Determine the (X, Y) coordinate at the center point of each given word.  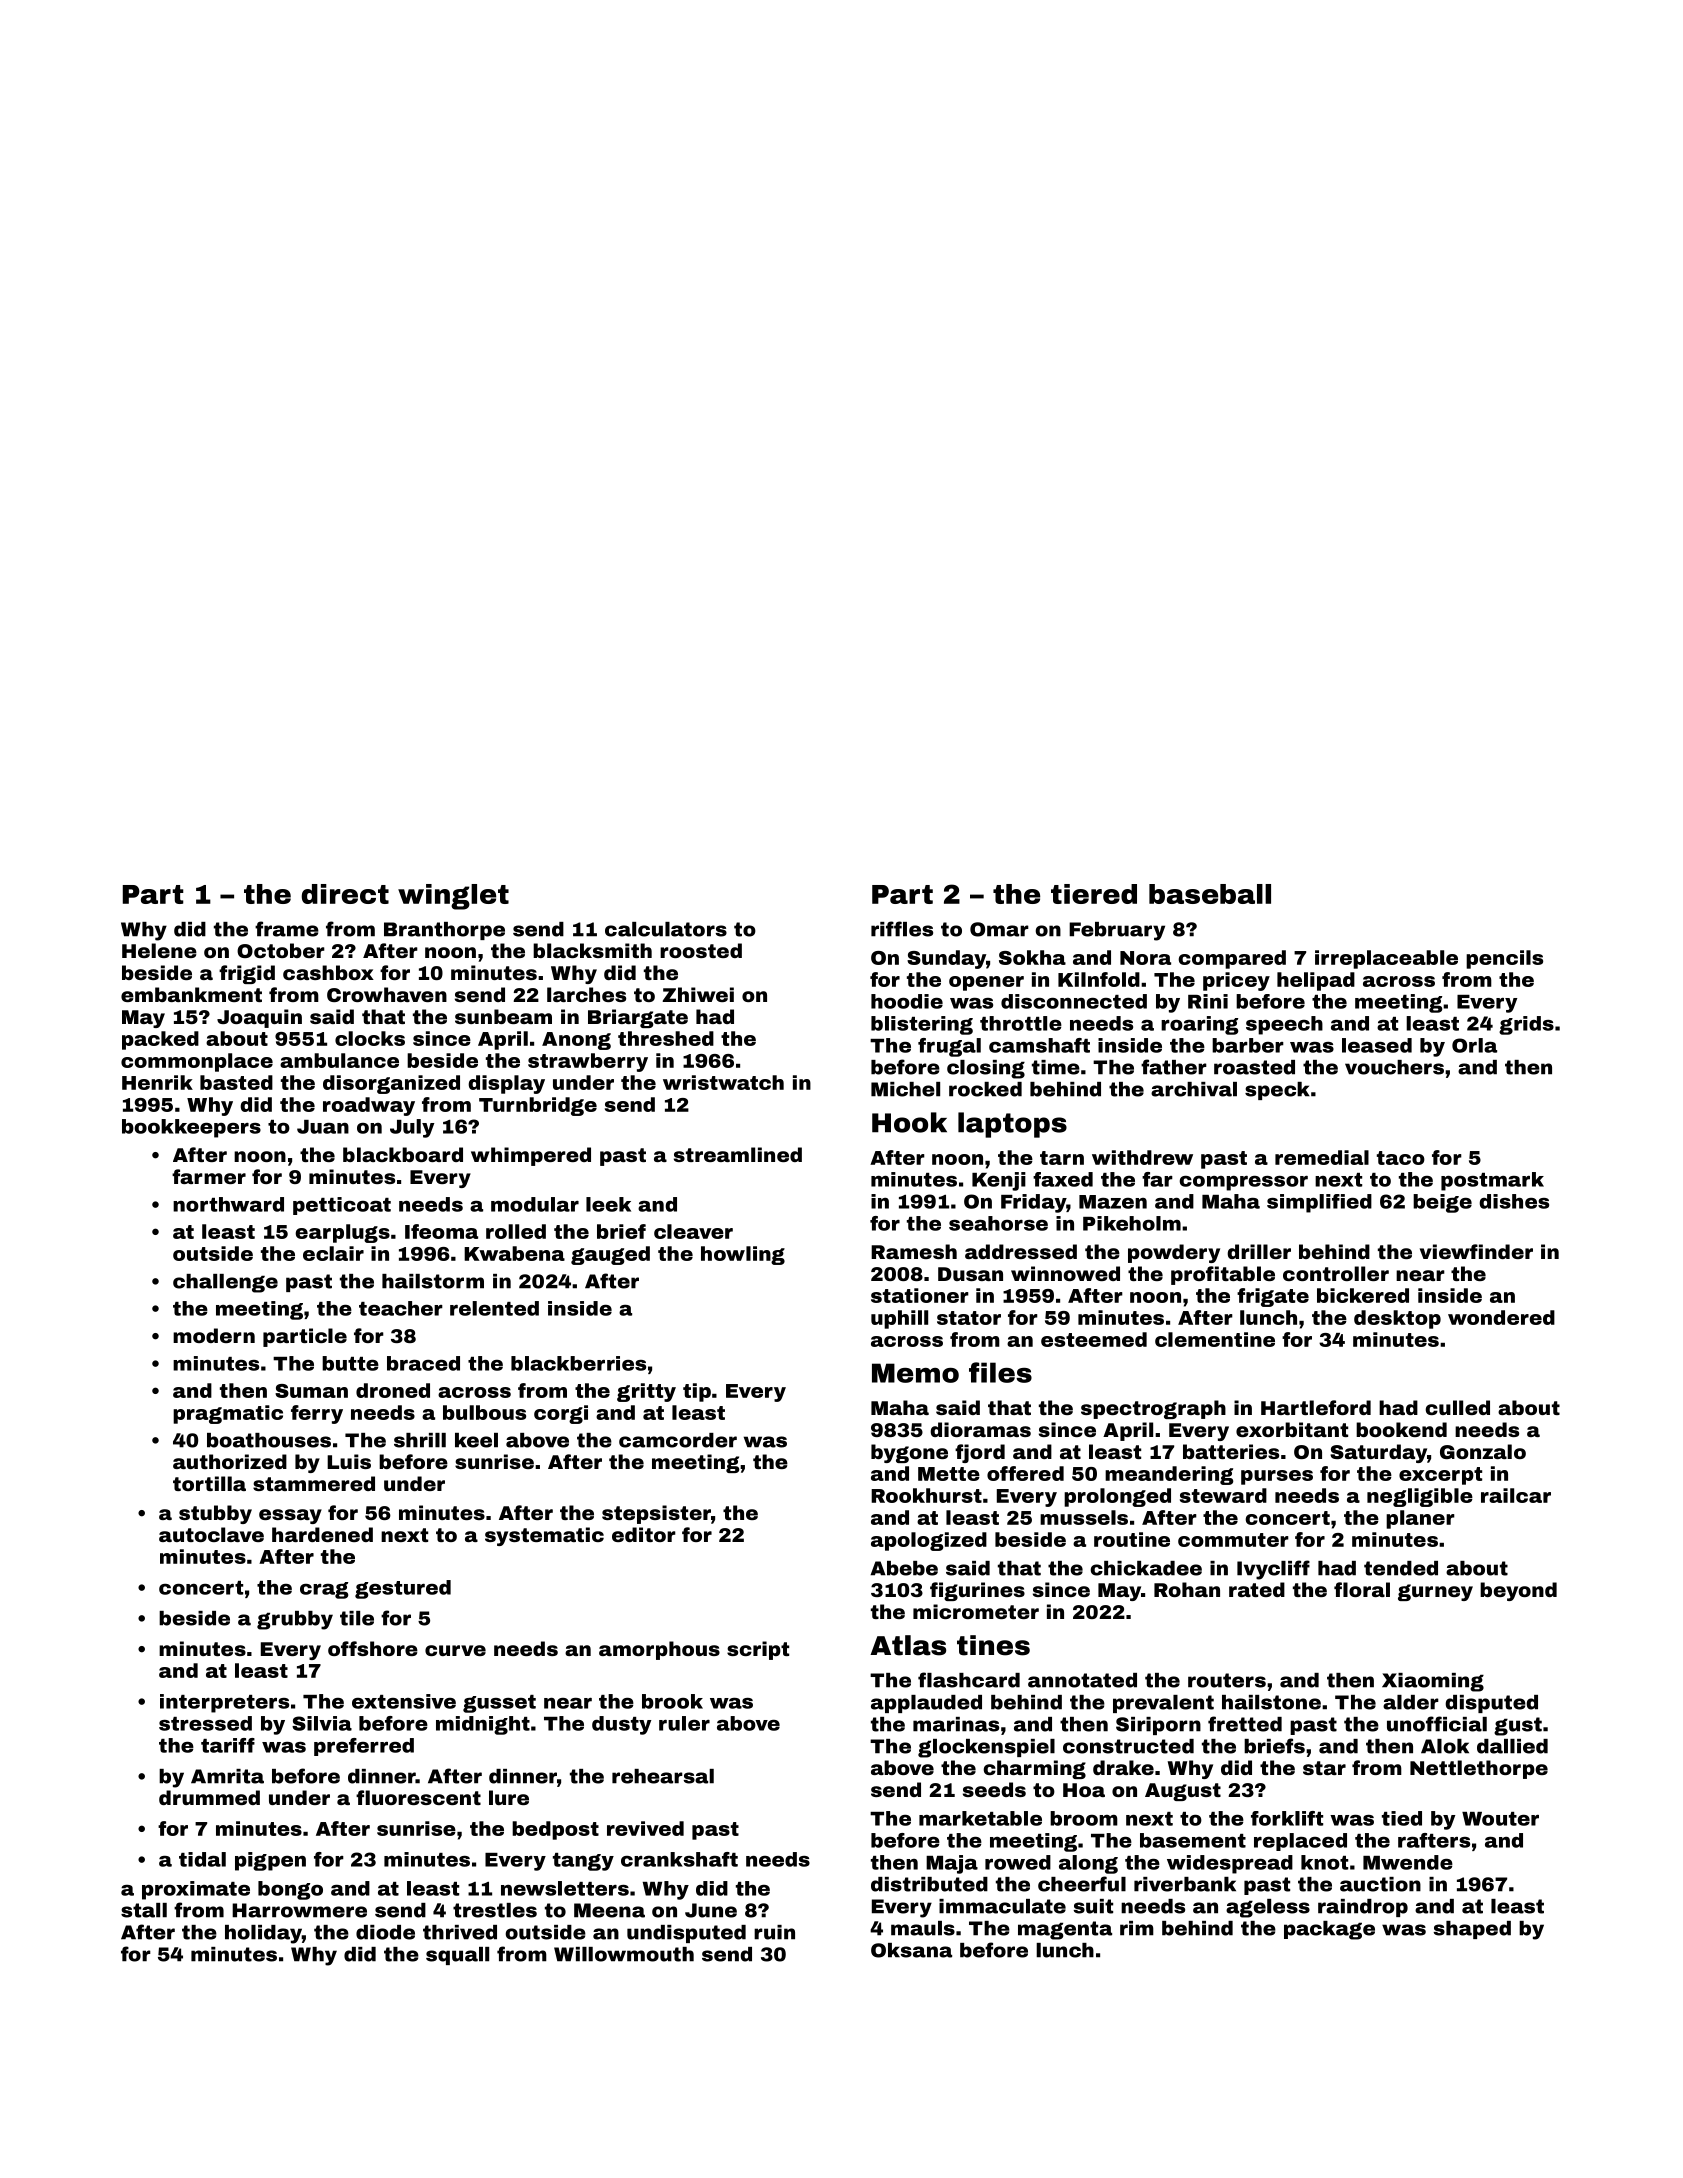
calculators (666, 929)
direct (345, 894)
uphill (899, 1319)
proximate (196, 1890)
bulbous (484, 1412)
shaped (1472, 1930)
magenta (1065, 1930)
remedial (1322, 1157)
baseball (1210, 894)
